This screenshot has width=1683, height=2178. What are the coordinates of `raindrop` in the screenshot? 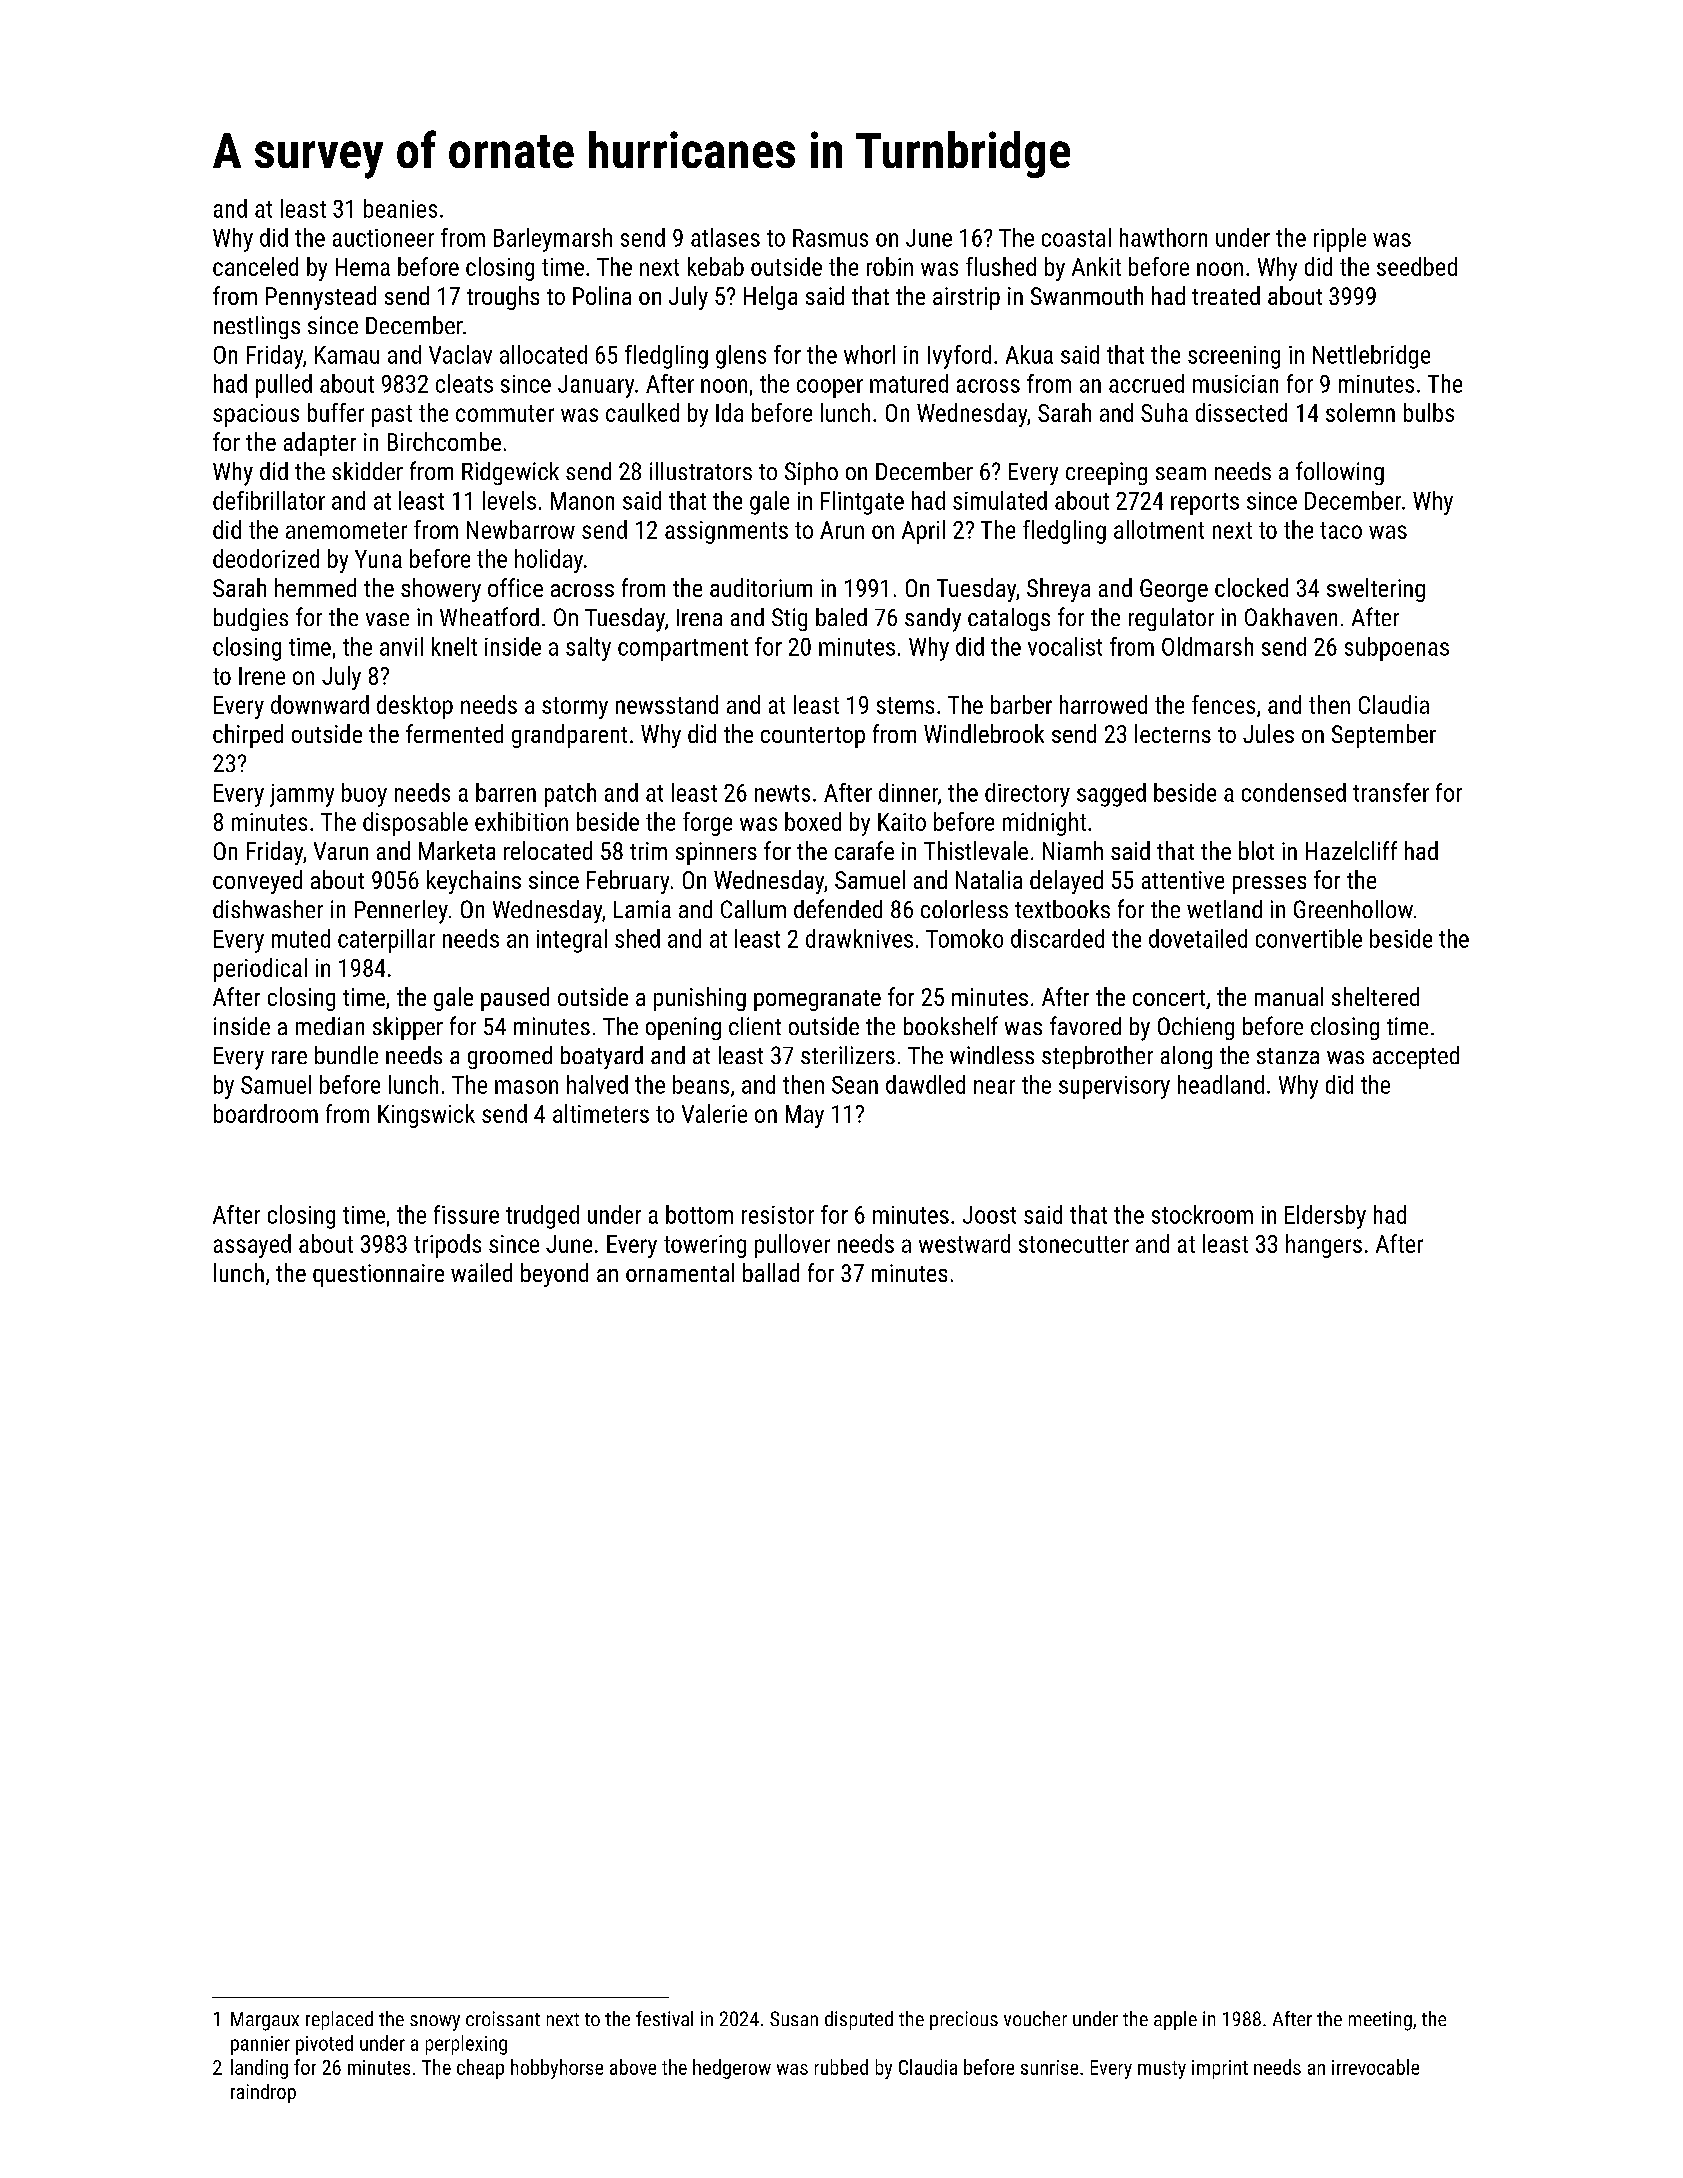 It's located at (263, 2093).
